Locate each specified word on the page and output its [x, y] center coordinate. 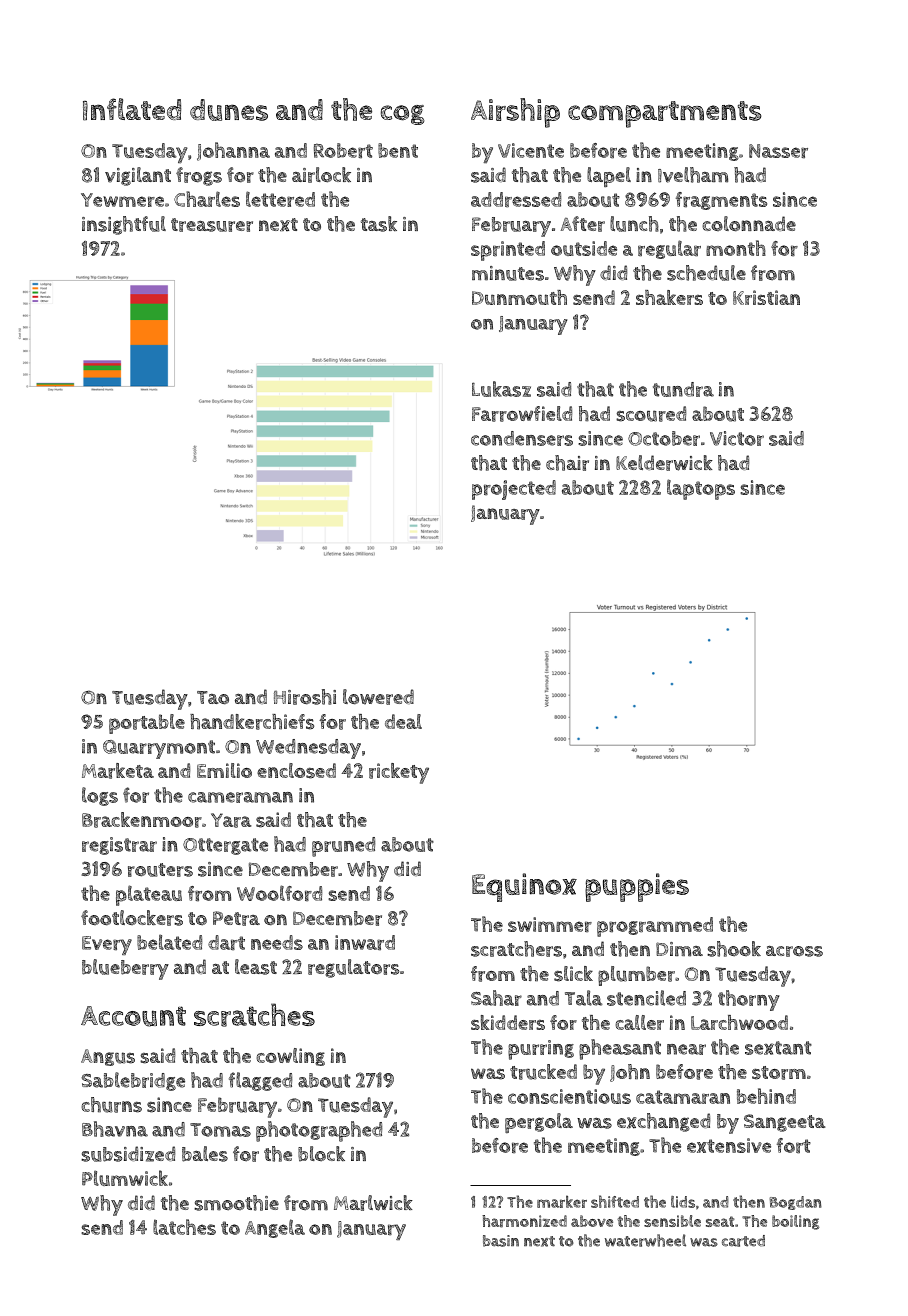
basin [501, 1241]
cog [403, 115]
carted [743, 1241]
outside [584, 248]
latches [184, 1227]
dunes [229, 110]
